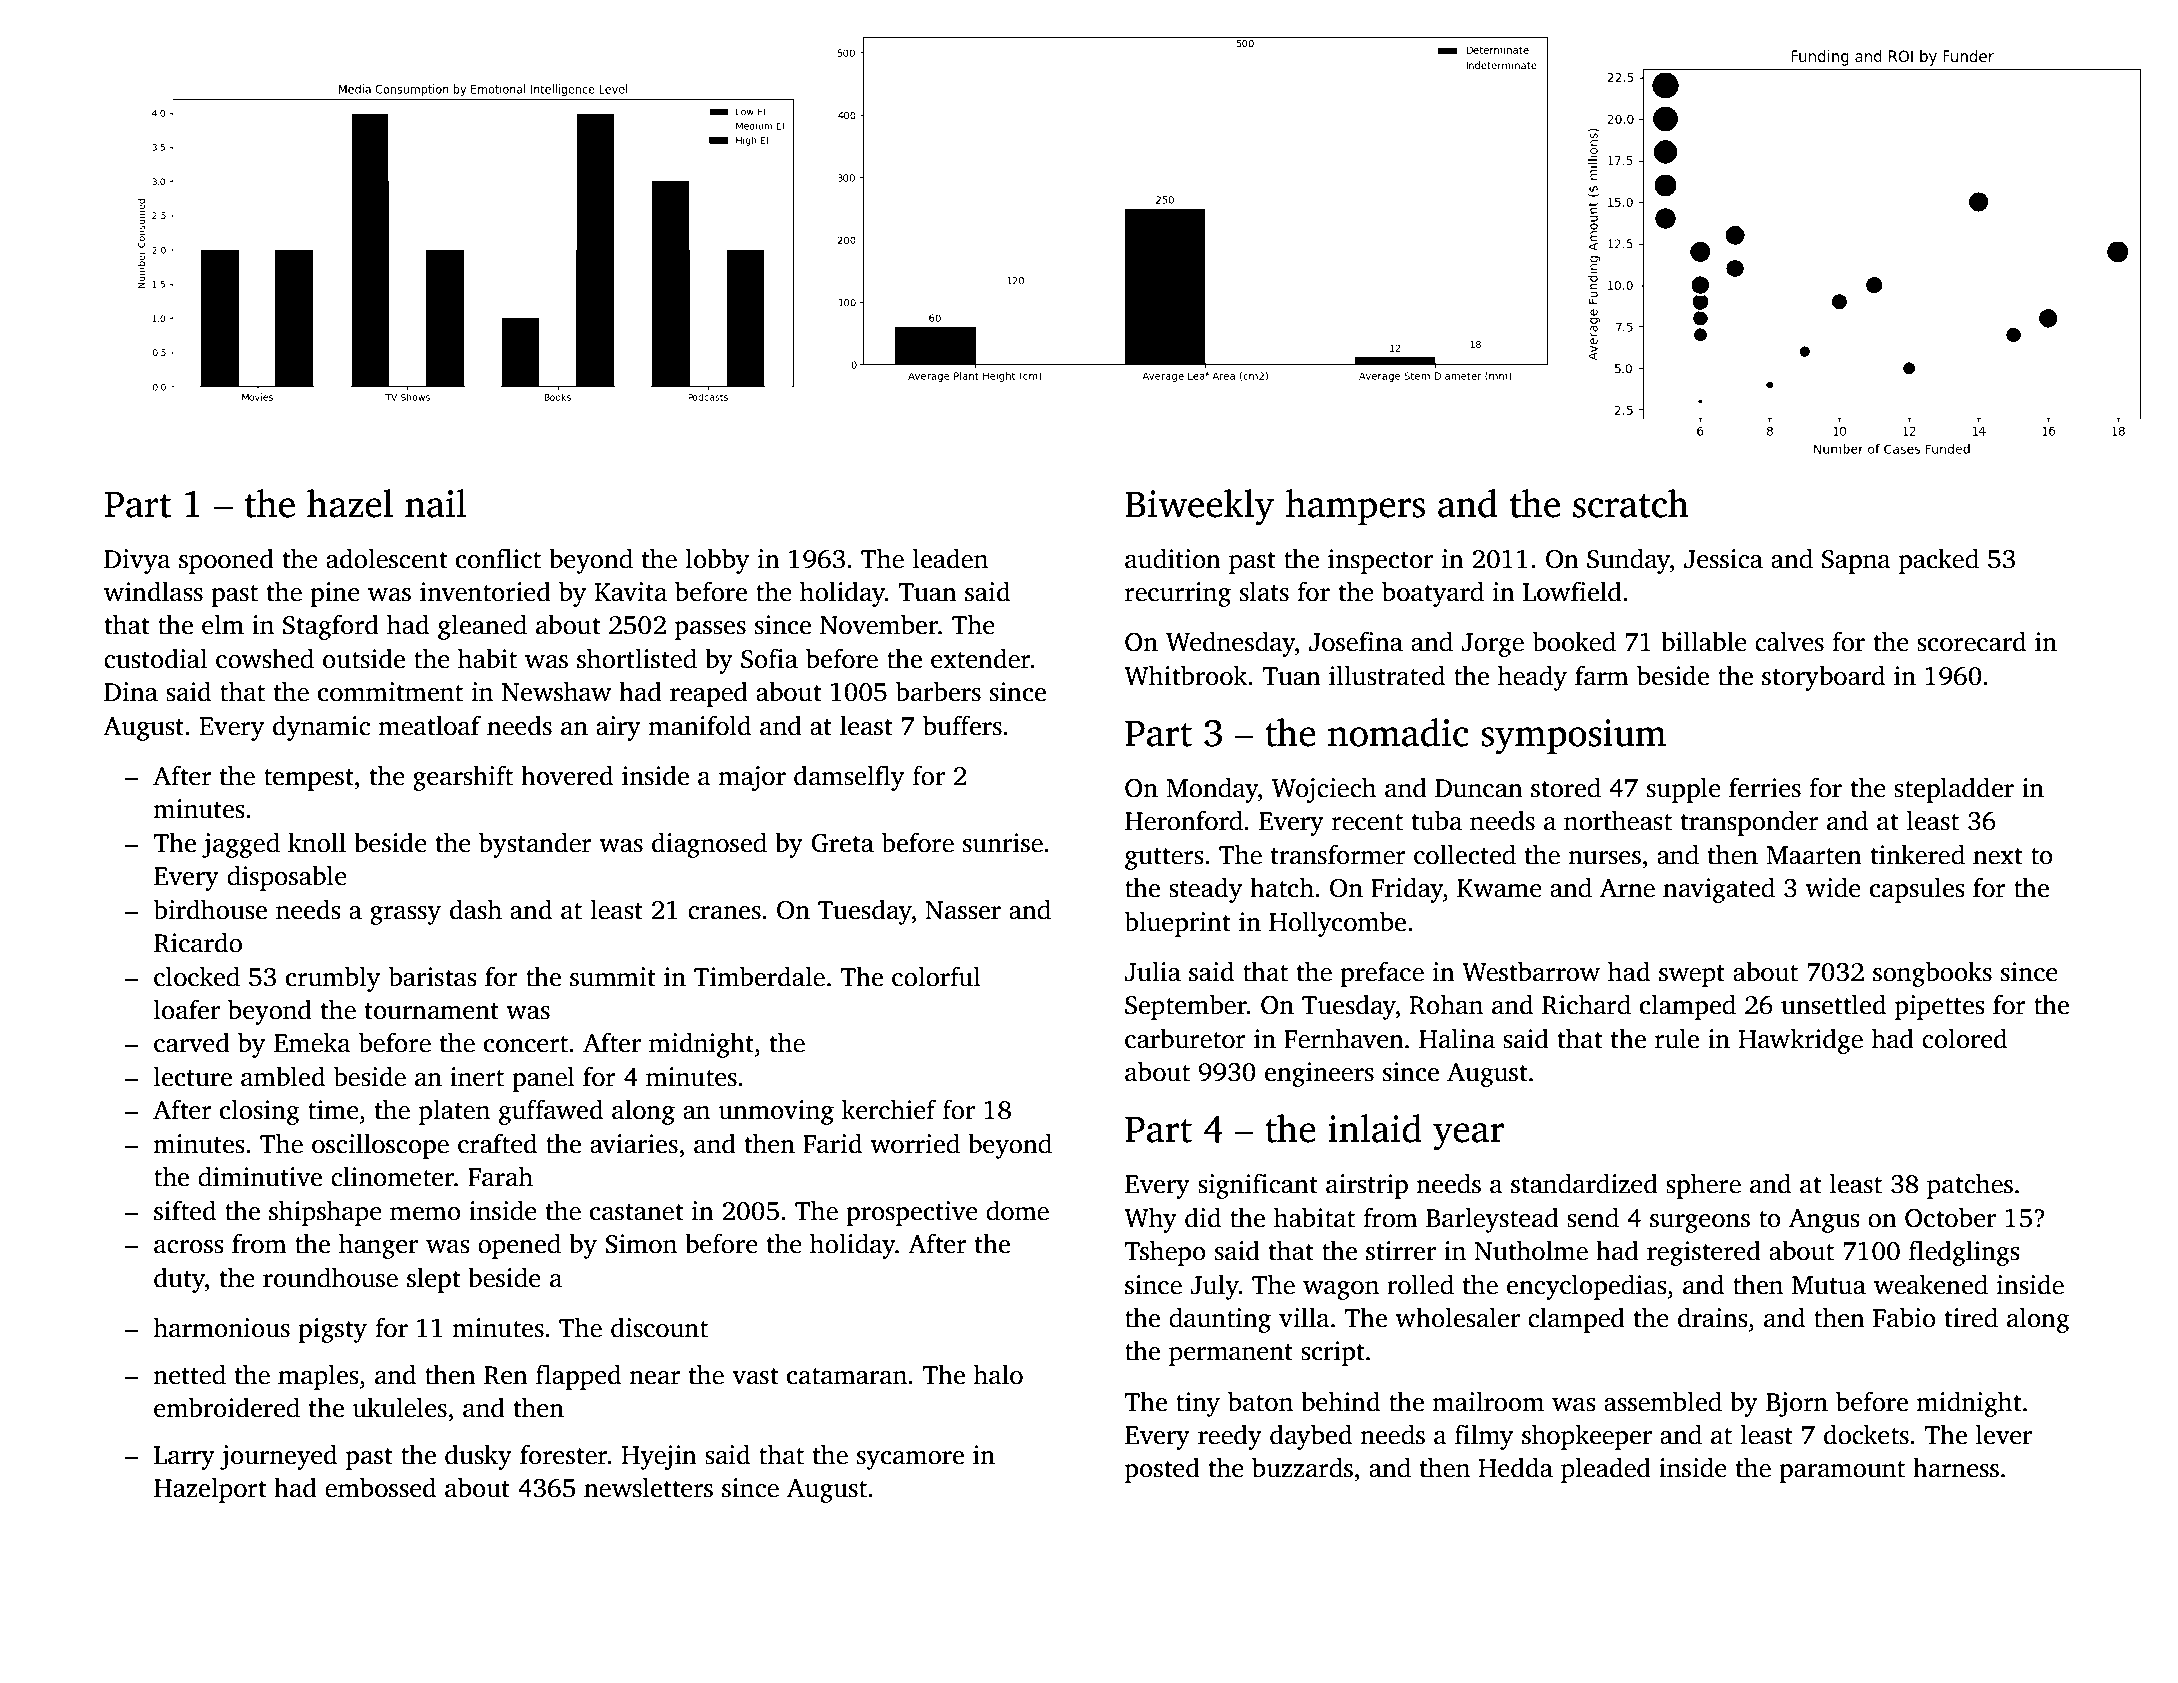  Describe the element at coordinates (241, 845) in the screenshot. I see `jagged` at that location.
